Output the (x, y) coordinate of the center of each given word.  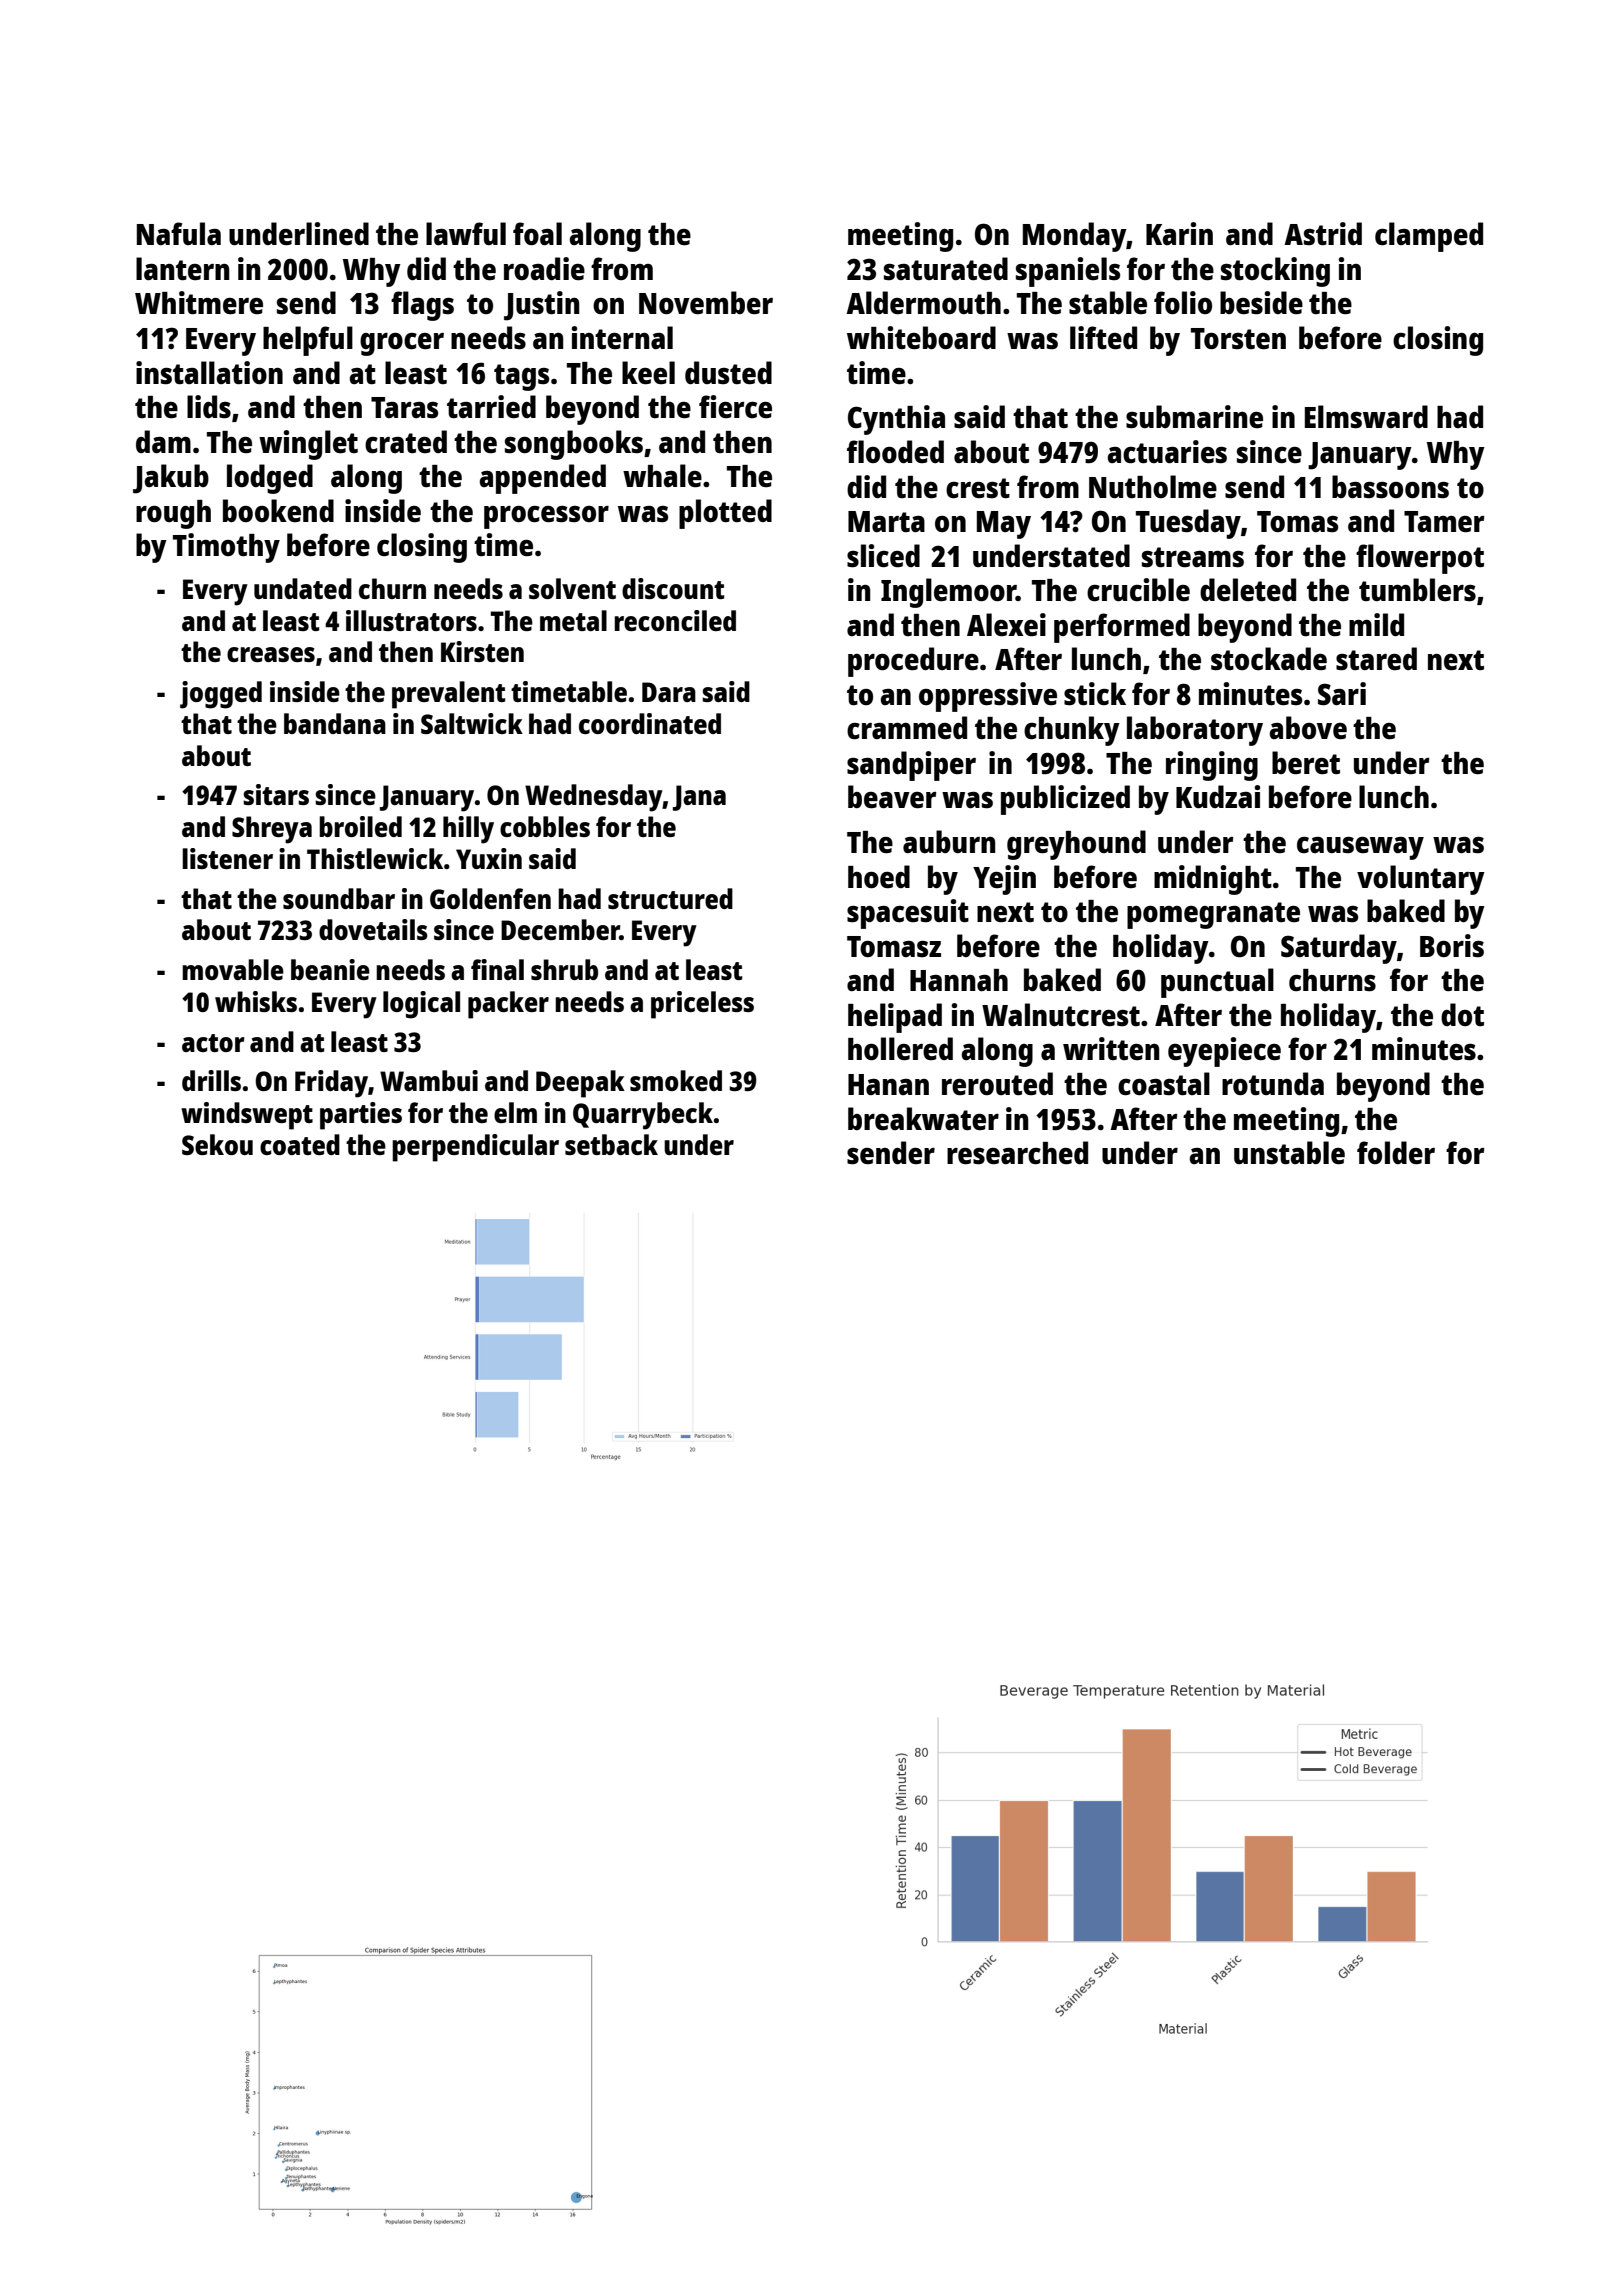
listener (227, 858)
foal (537, 233)
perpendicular (475, 1148)
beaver (892, 797)
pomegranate (1213, 915)
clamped (1429, 237)
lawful (466, 233)
